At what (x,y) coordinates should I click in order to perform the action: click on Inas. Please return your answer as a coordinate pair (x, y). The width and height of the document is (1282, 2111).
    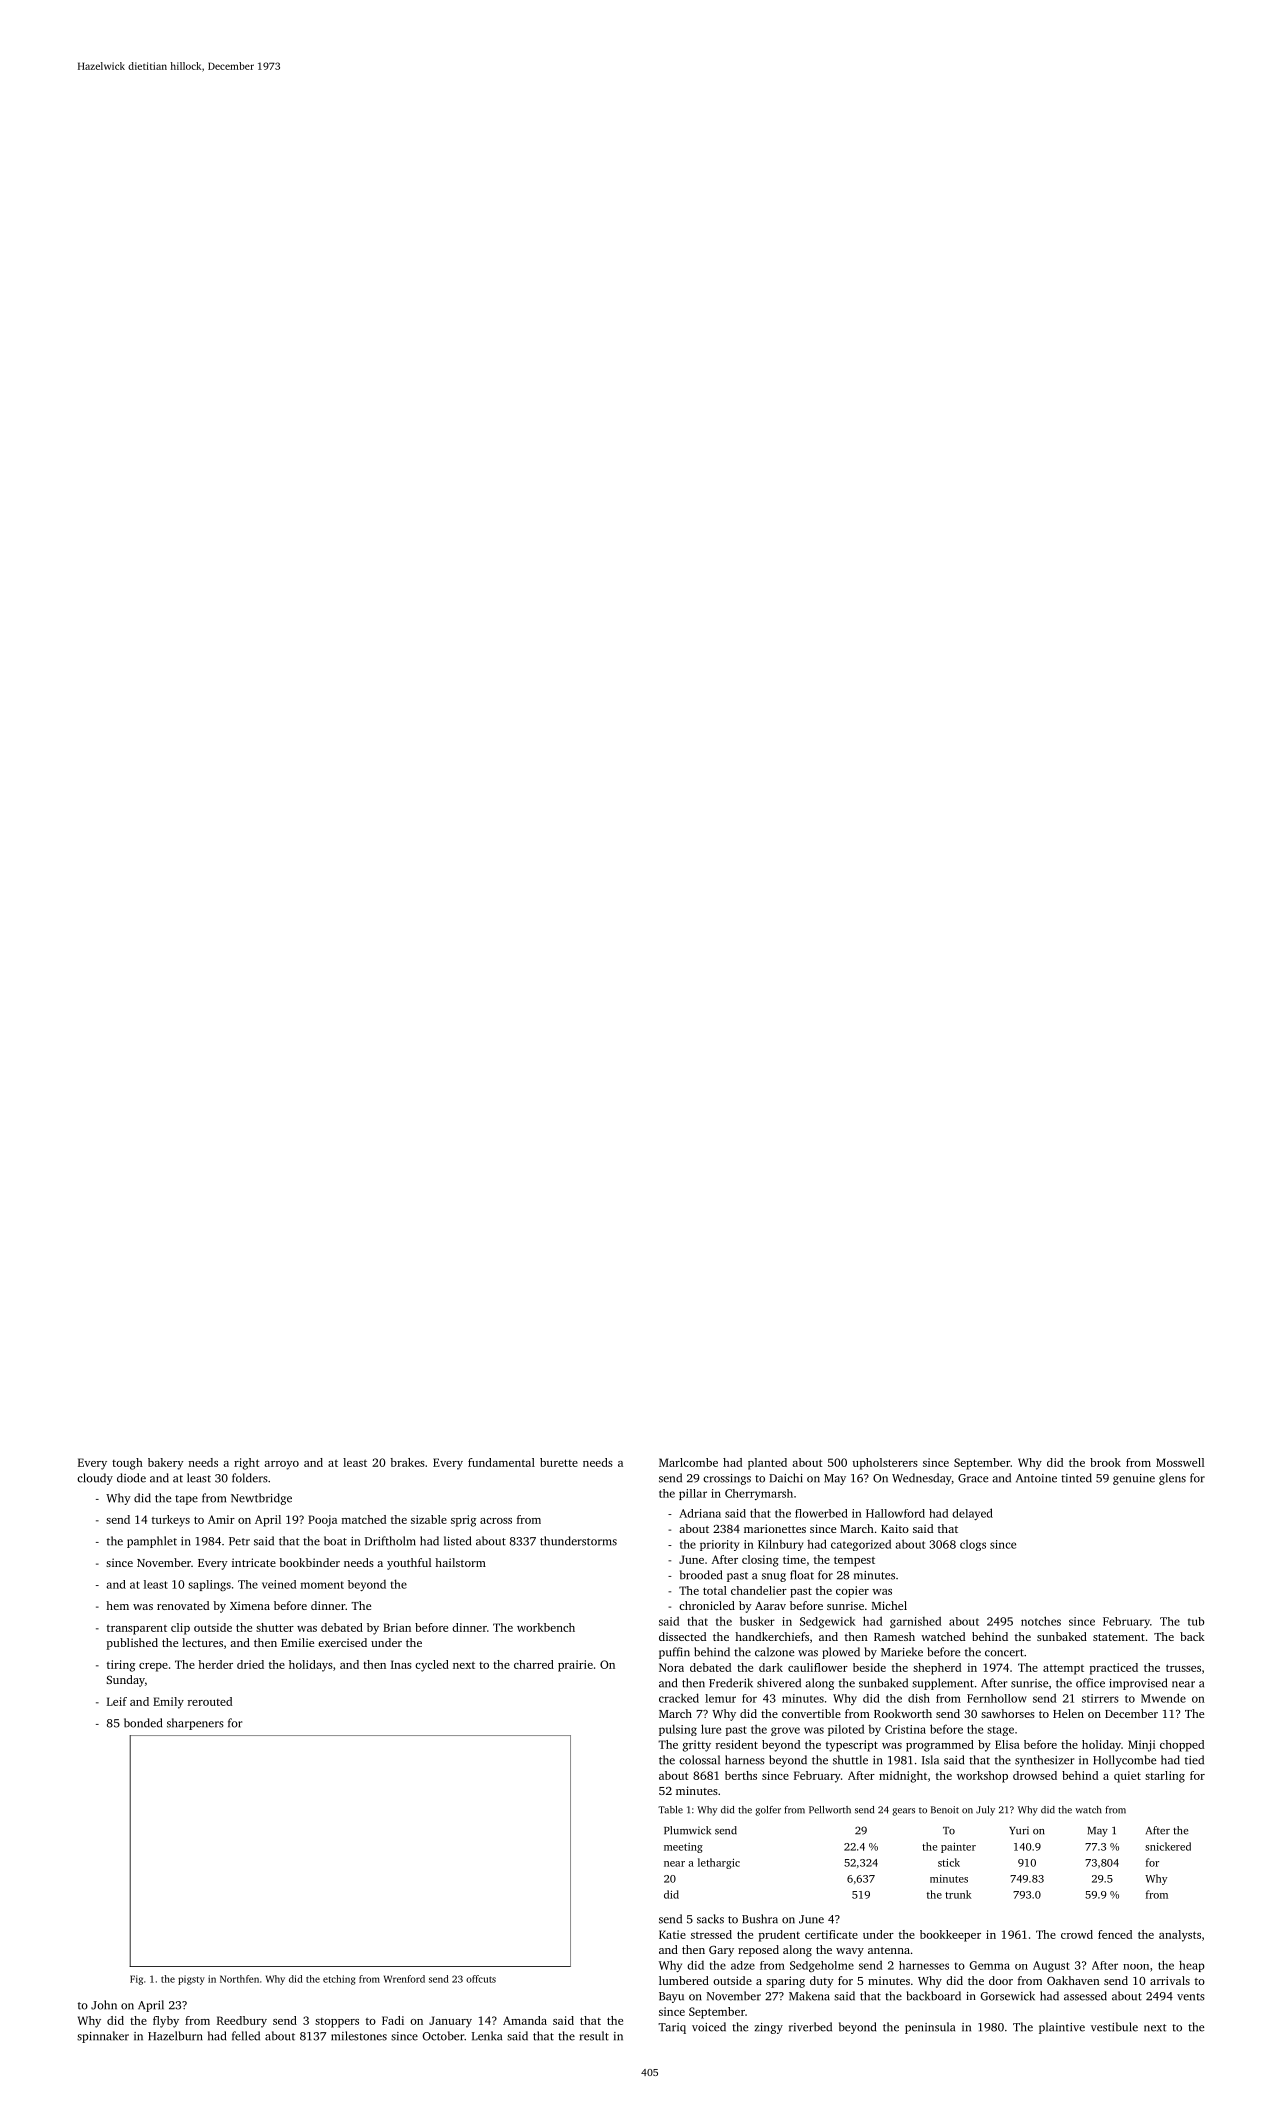
    Looking at the image, I should click on (401, 1664).
